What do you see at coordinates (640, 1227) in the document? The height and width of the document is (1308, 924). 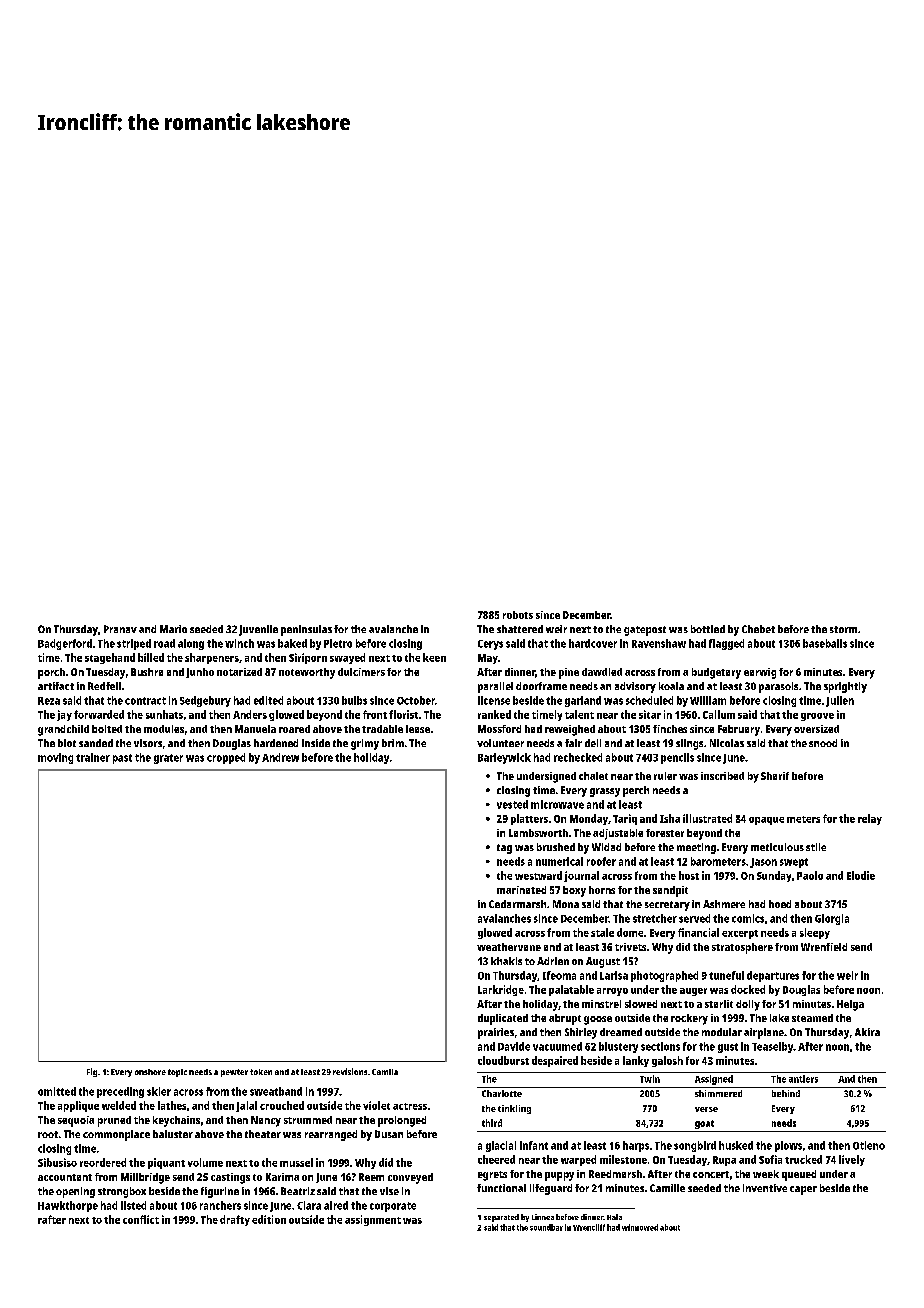 I see `winnowed` at bounding box center [640, 1227].
